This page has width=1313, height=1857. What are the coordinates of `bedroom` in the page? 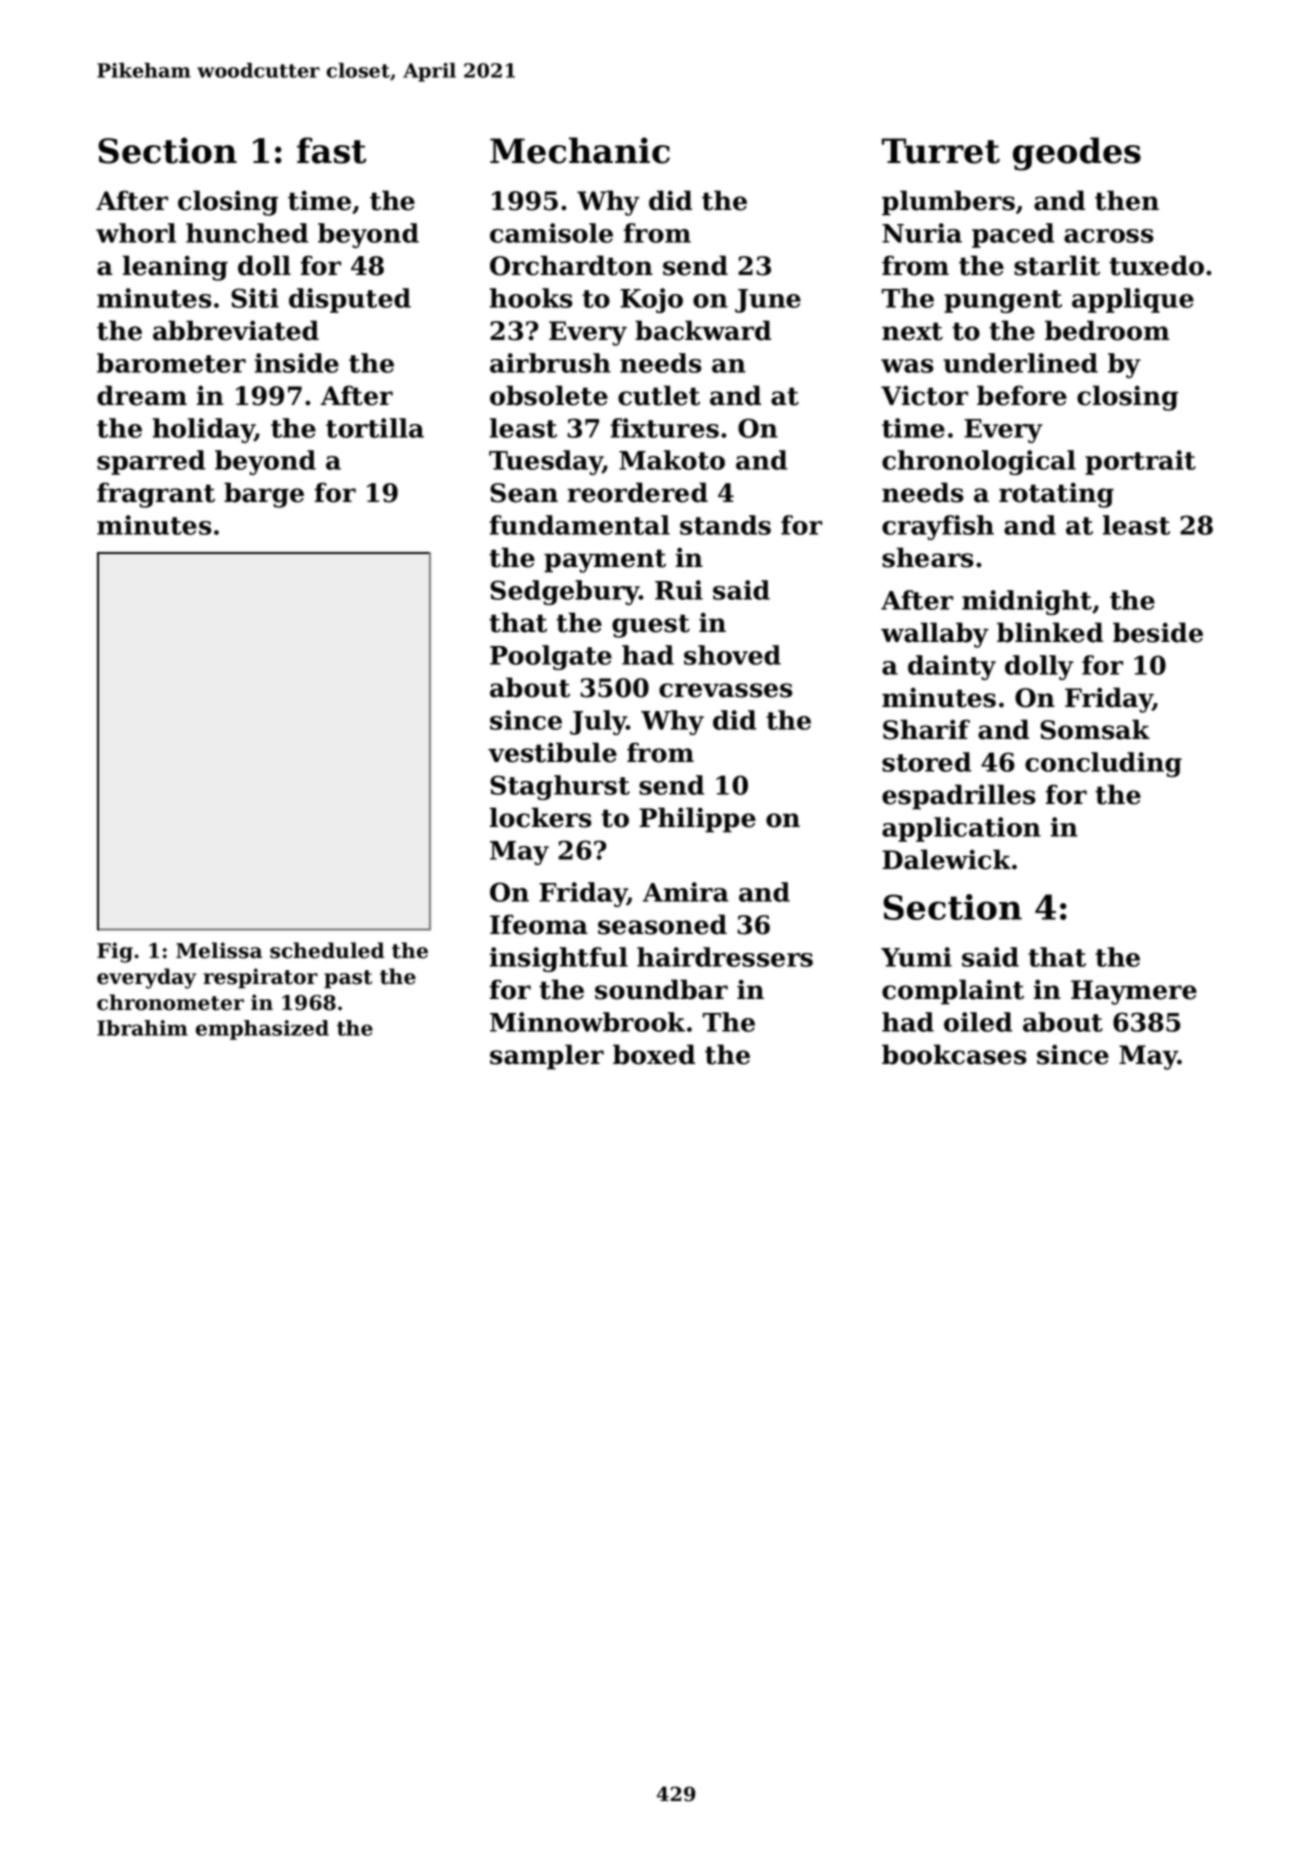 It's located at (1107, 330).
